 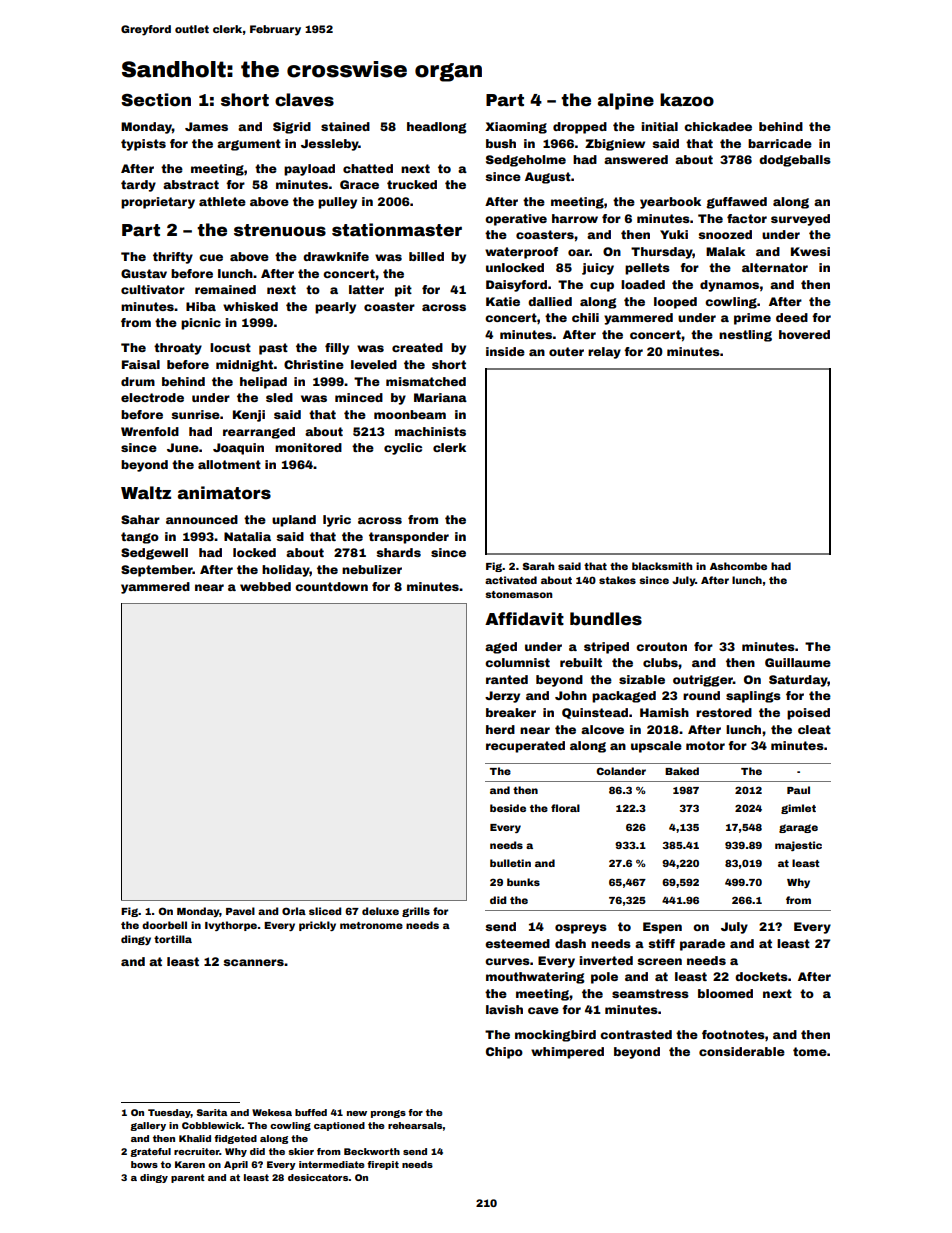 I want to click on metronome, so click(x=371, y=925).
